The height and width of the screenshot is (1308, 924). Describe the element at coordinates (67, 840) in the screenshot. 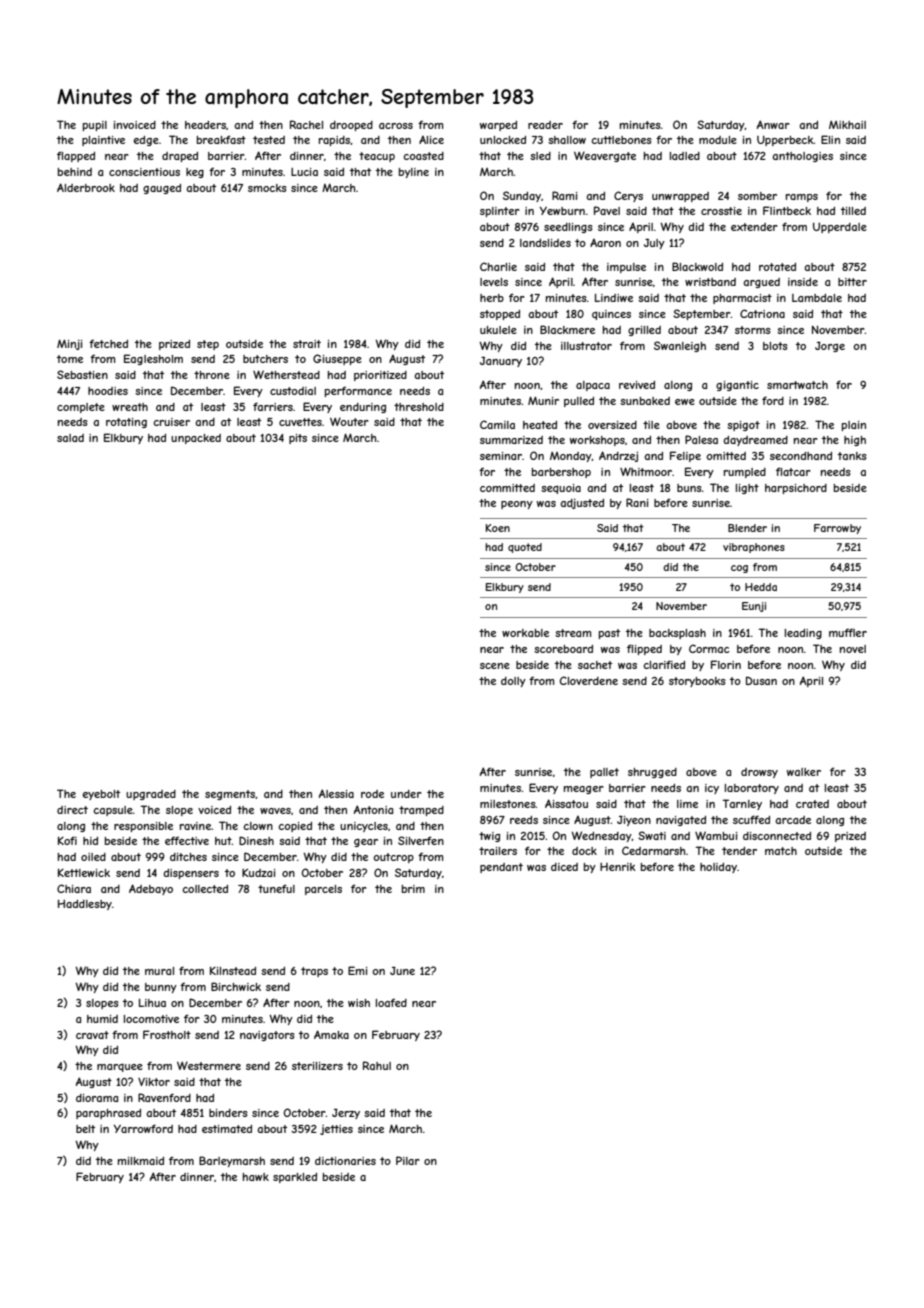

I see `Kofi` at that location.
